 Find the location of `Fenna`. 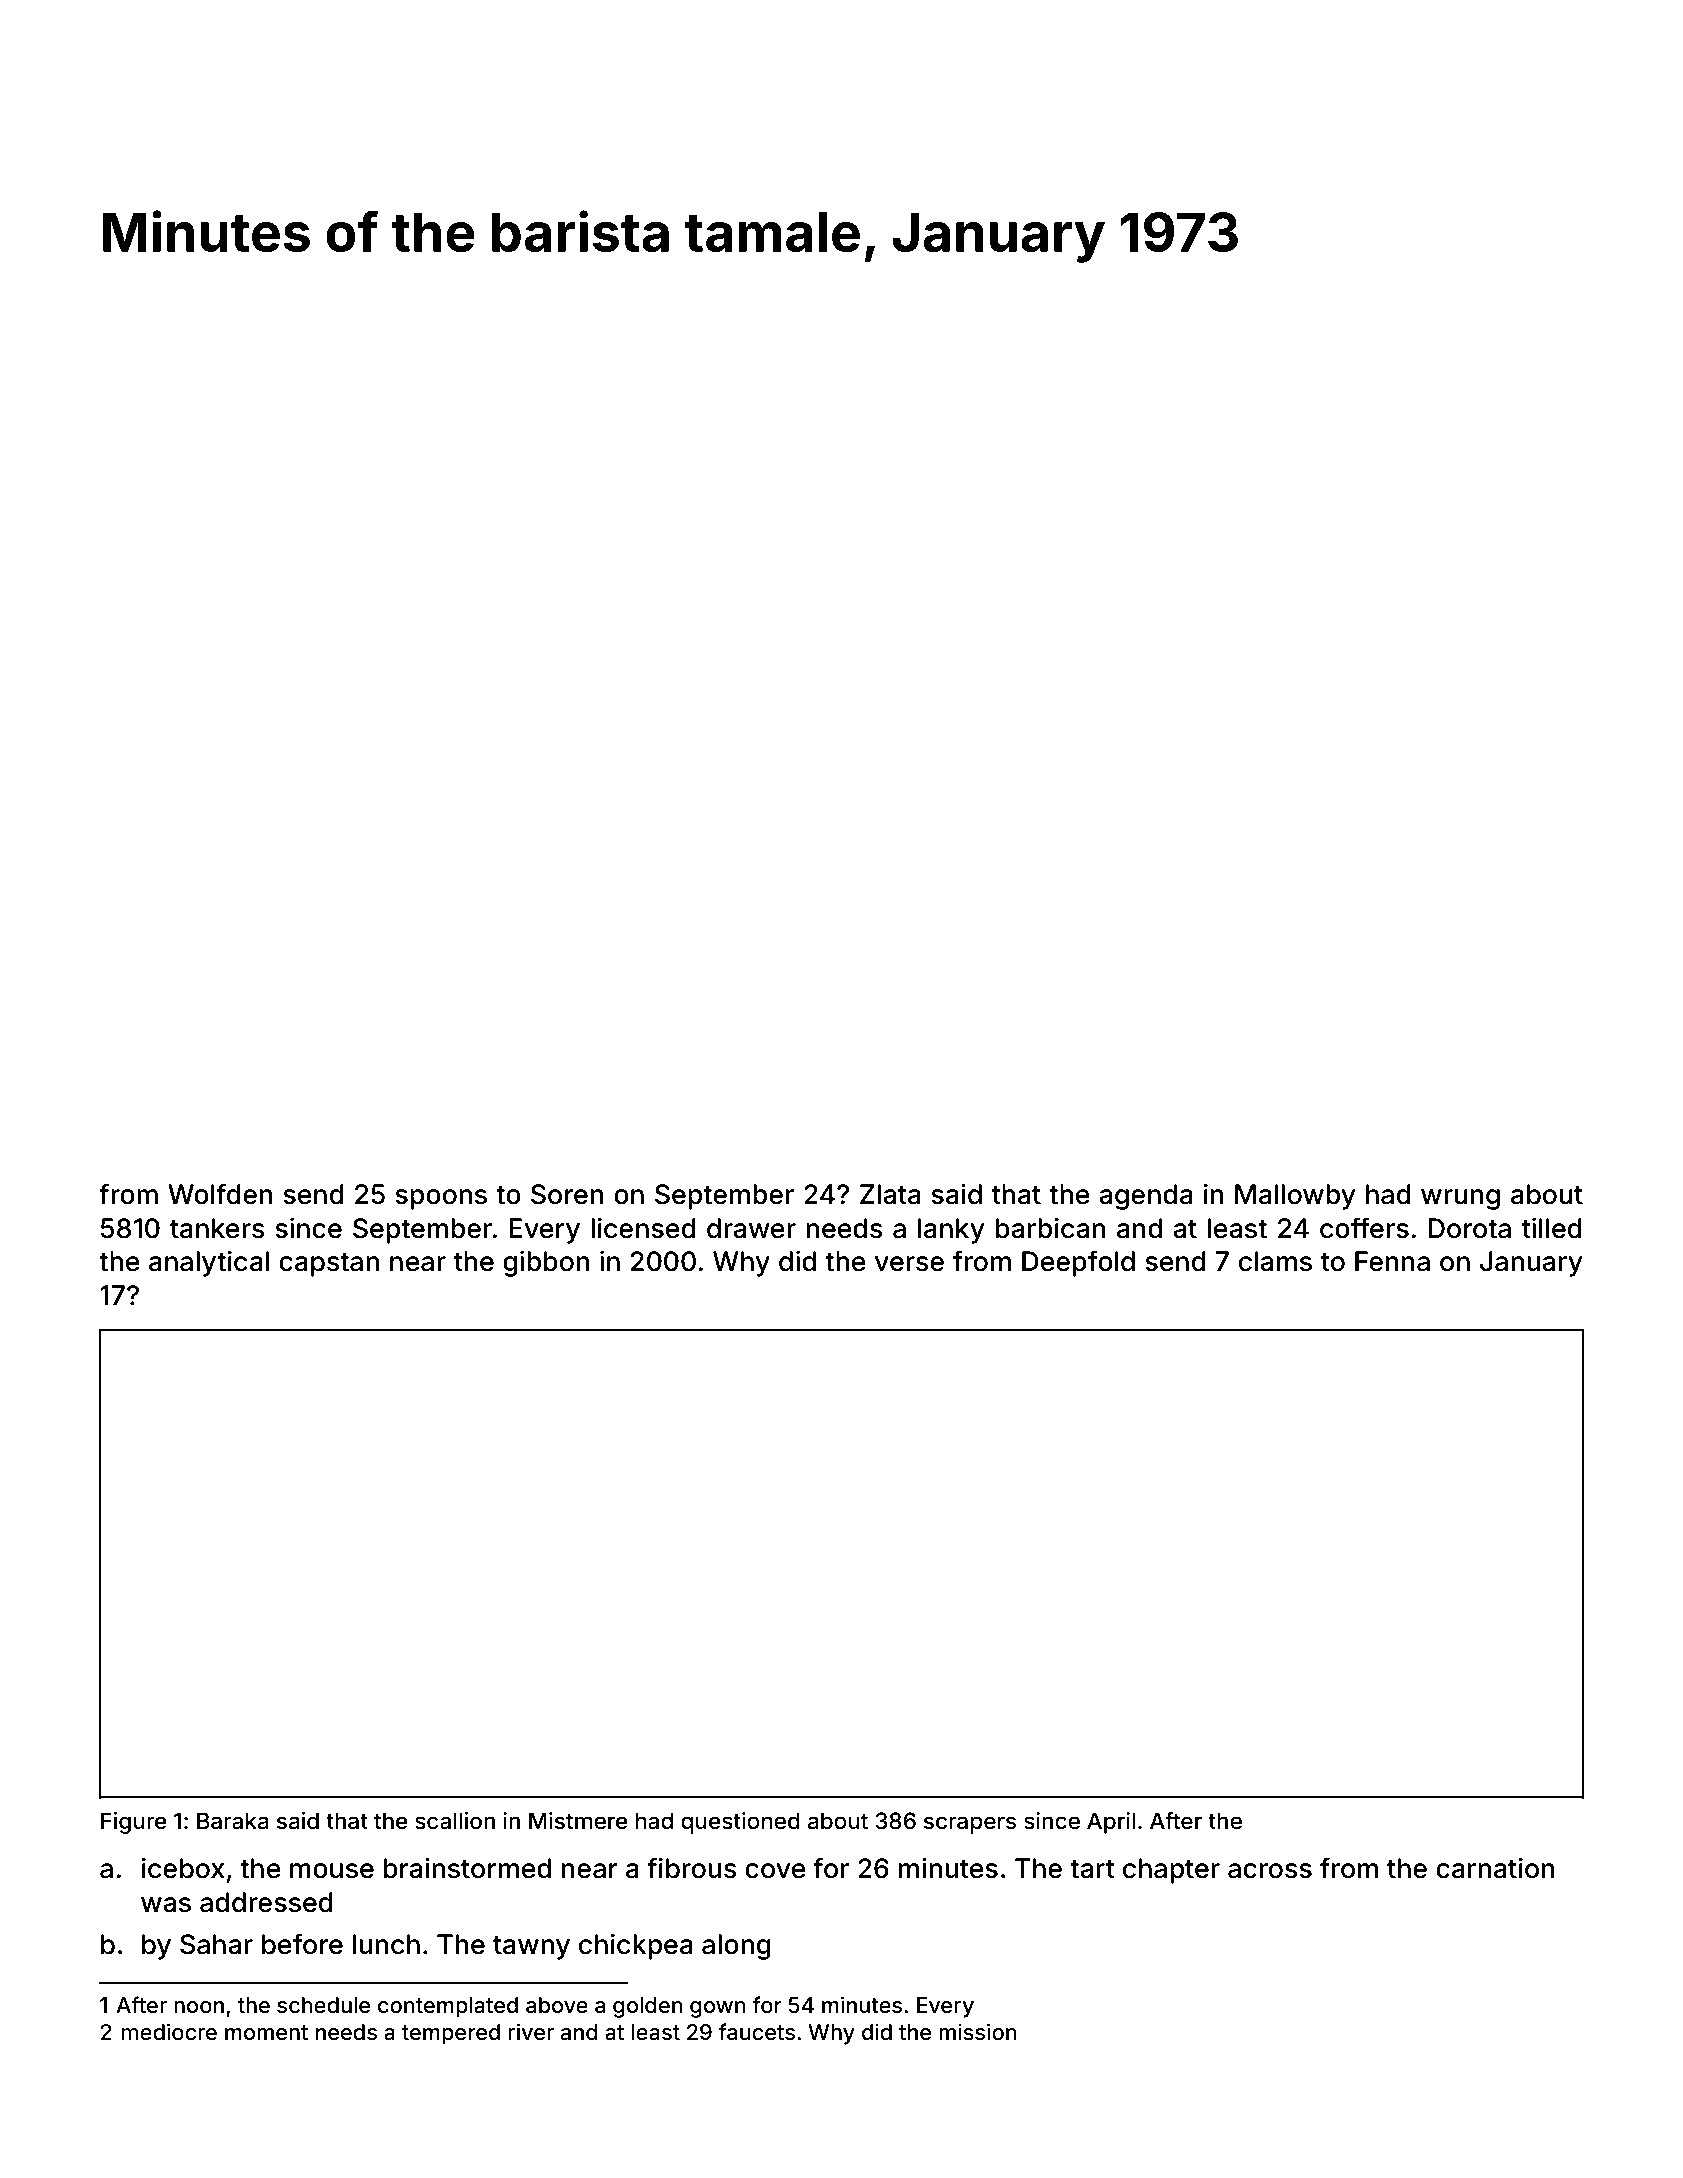

Fenna is located at coordinates (1392, 1261).
